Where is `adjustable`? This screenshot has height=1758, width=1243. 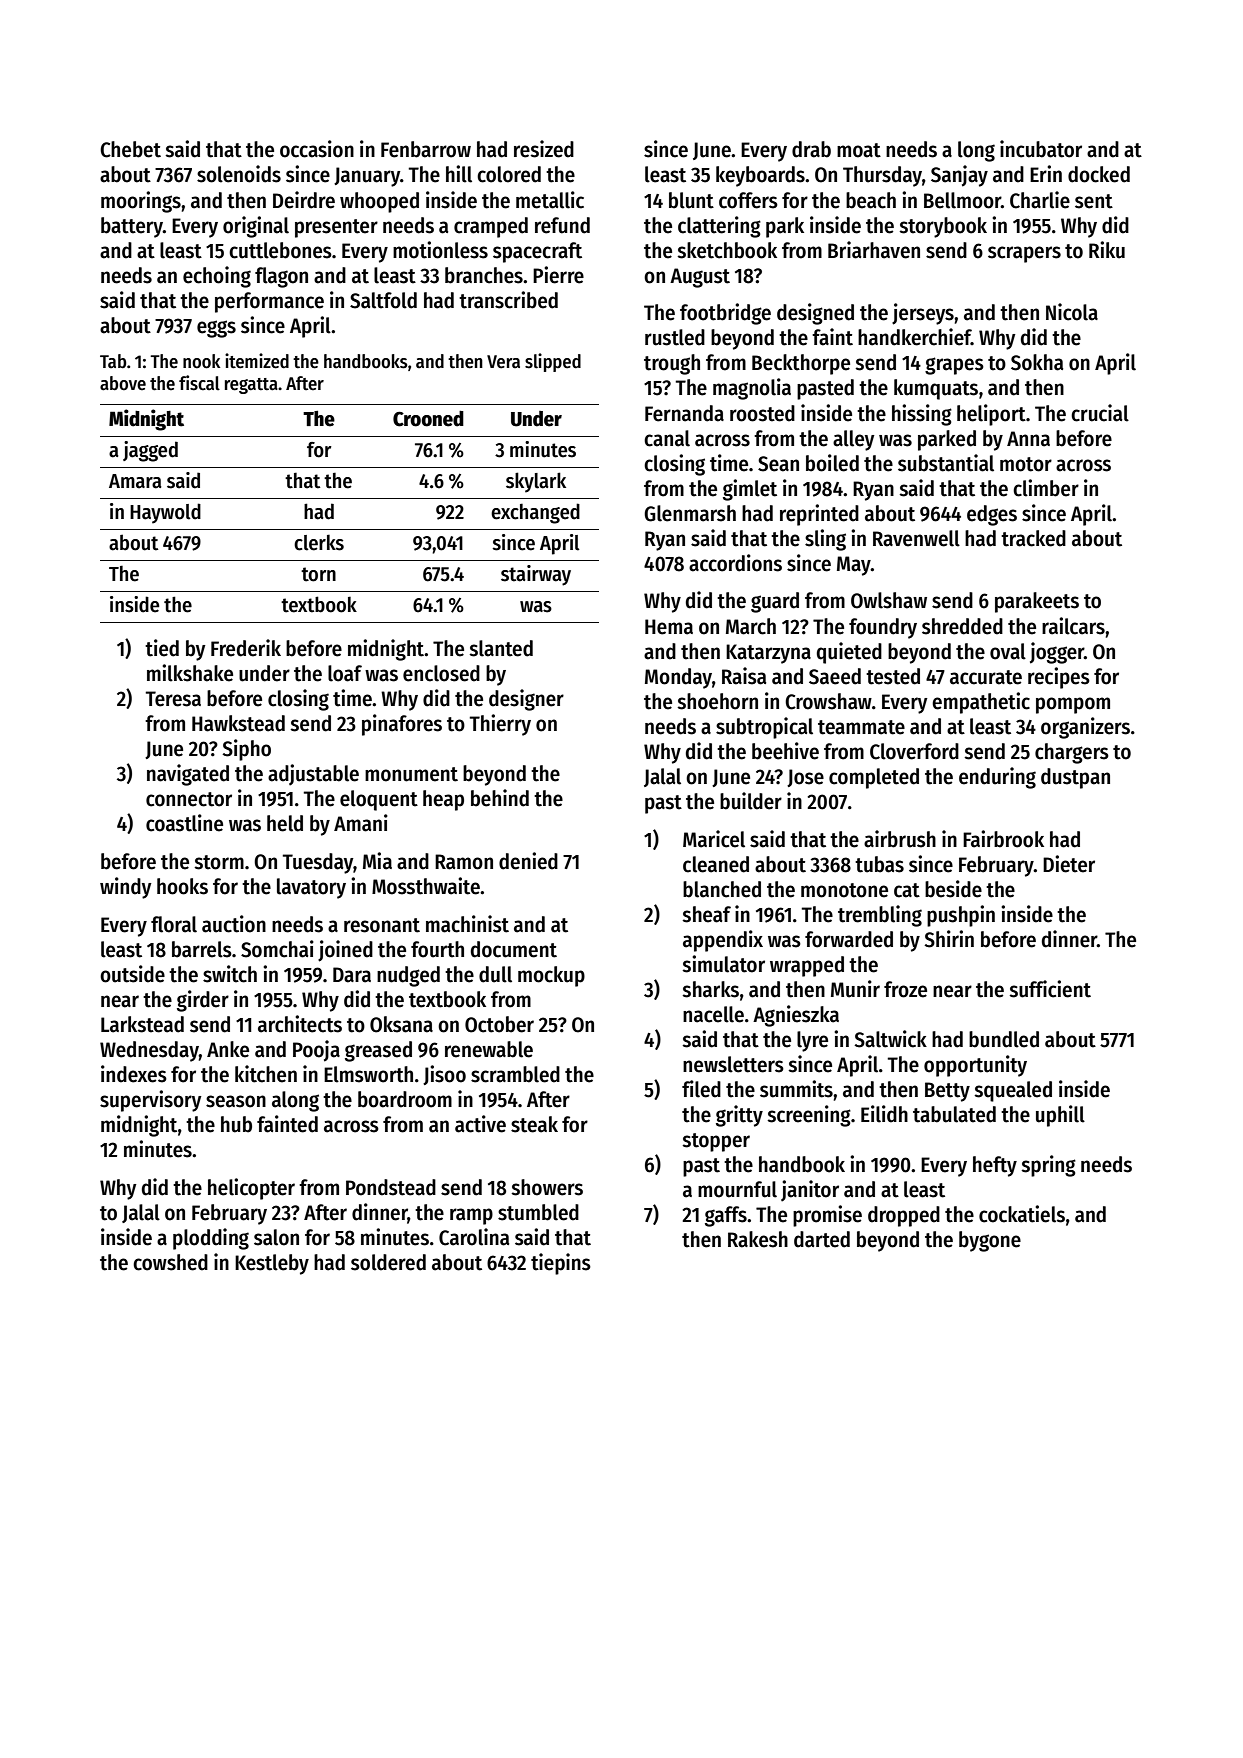
adjustable is located at coordinates (313, 775).
